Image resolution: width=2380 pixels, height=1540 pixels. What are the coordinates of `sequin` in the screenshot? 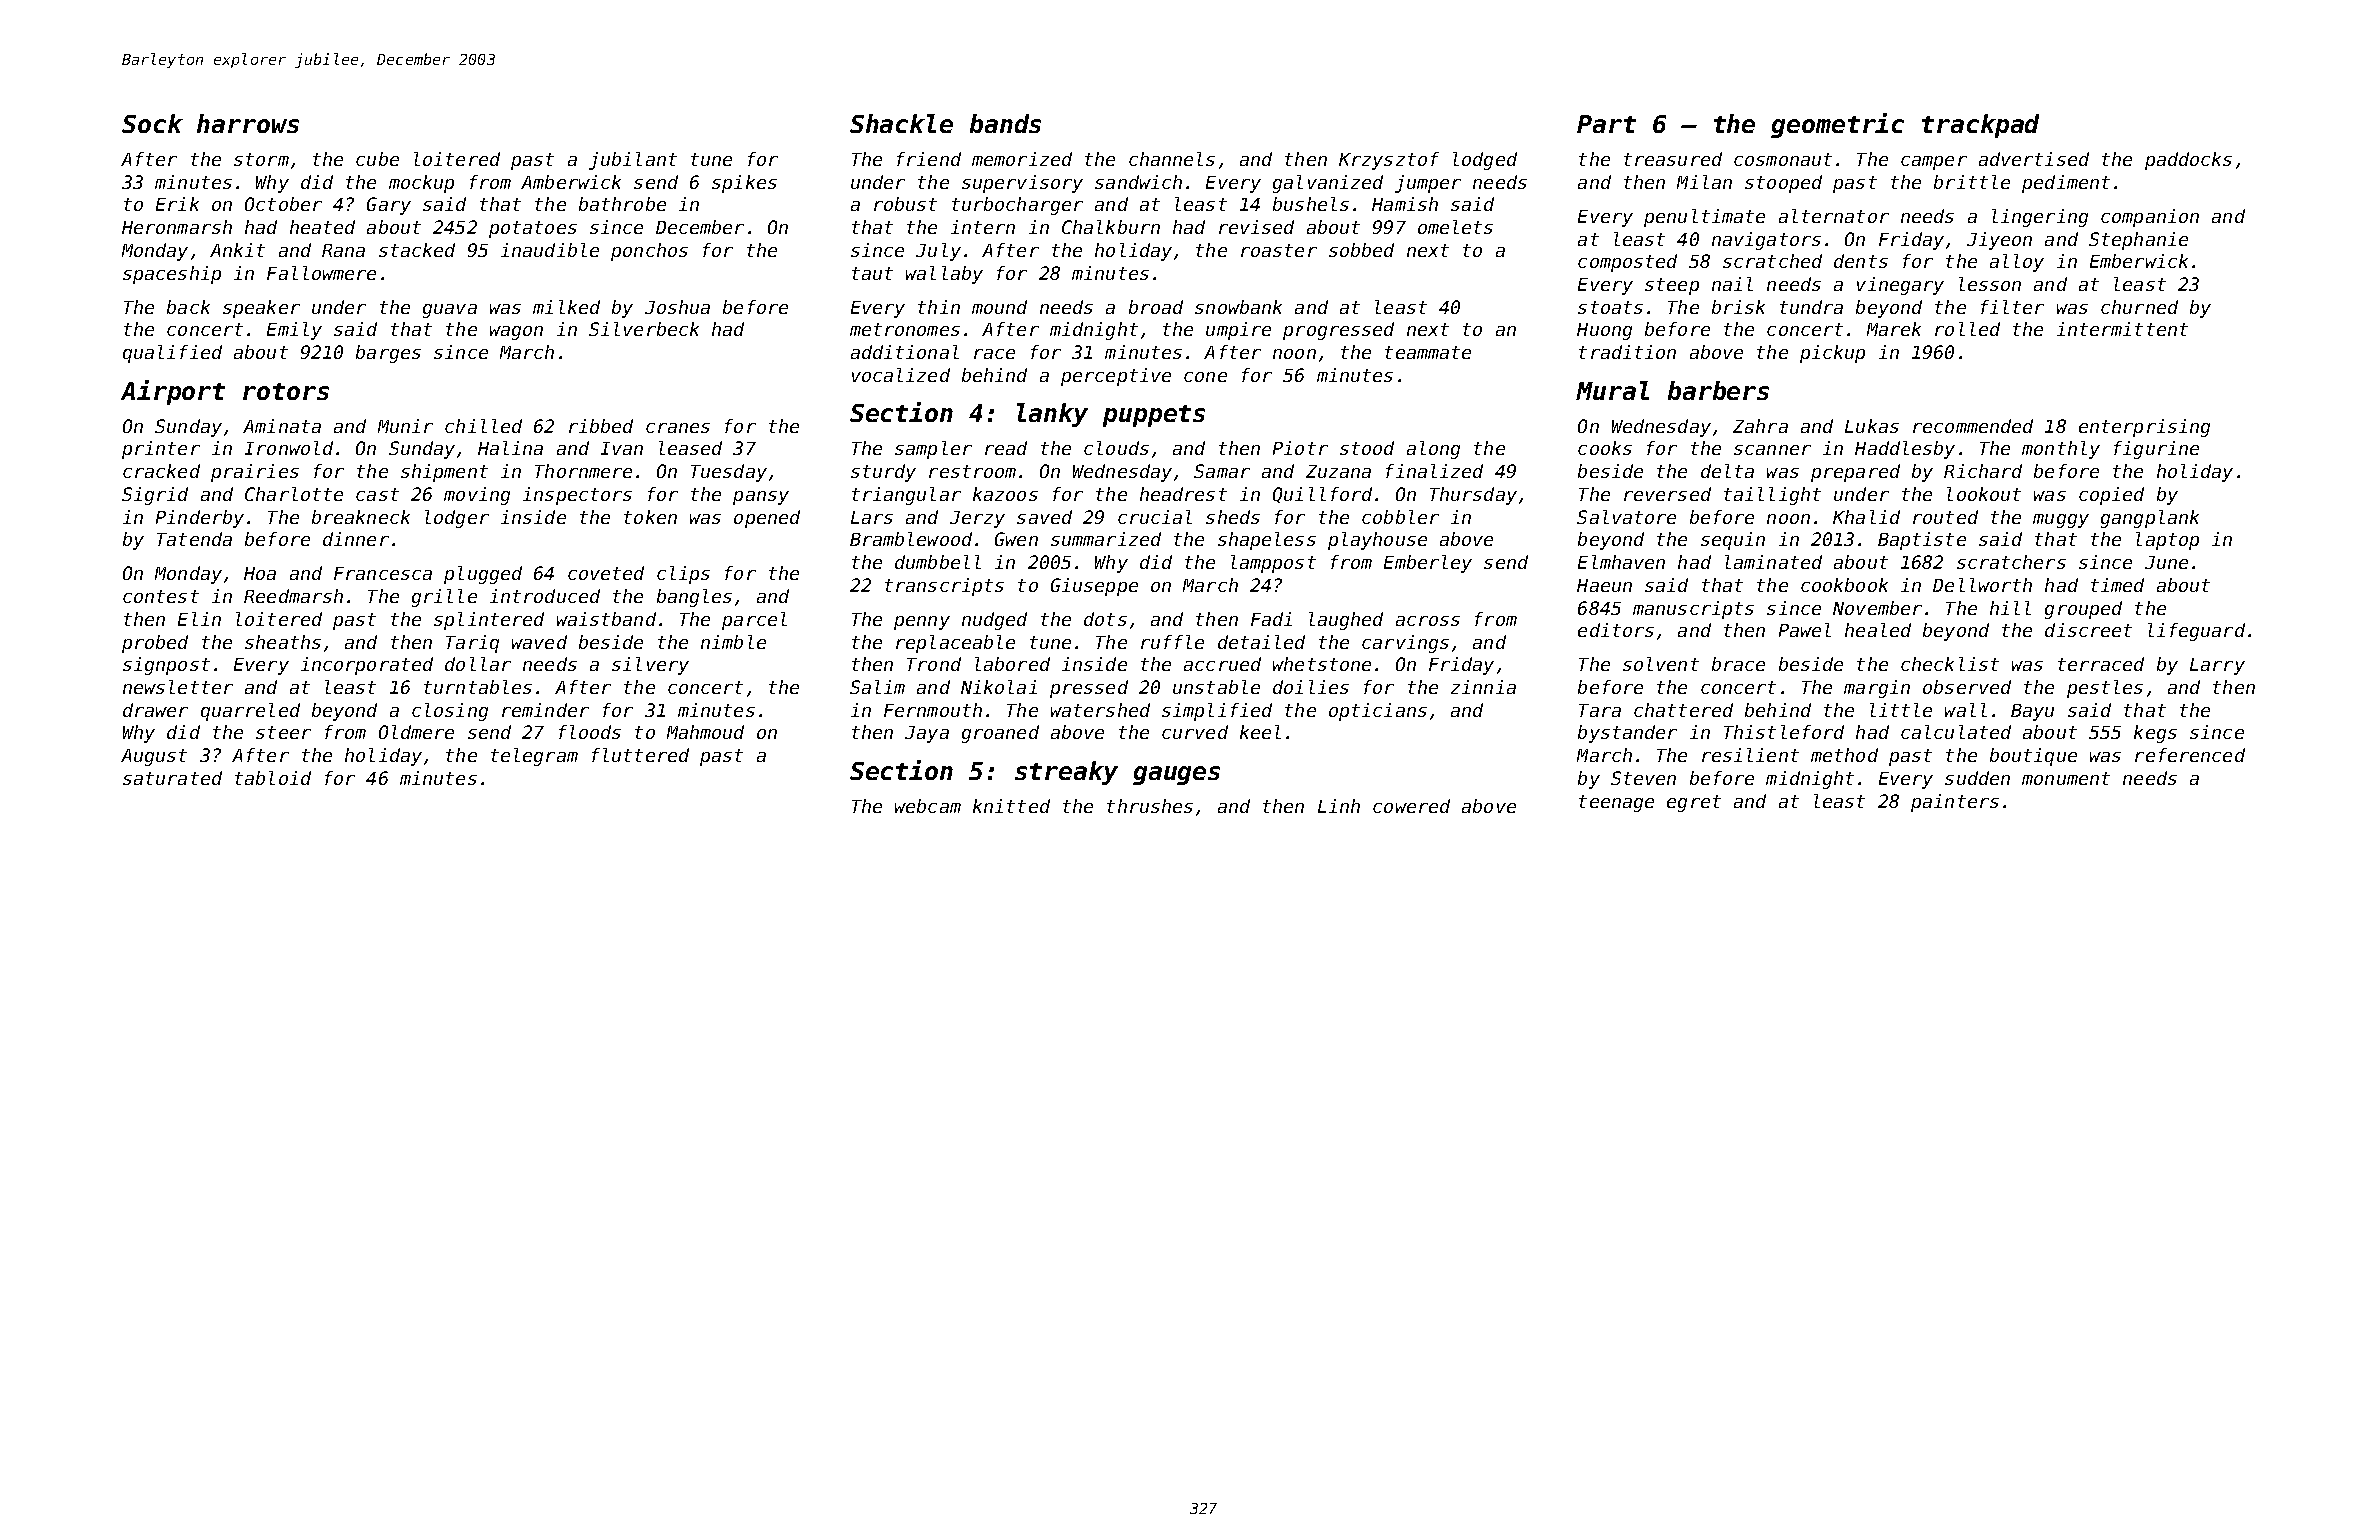 It's located at (1733, 541).
